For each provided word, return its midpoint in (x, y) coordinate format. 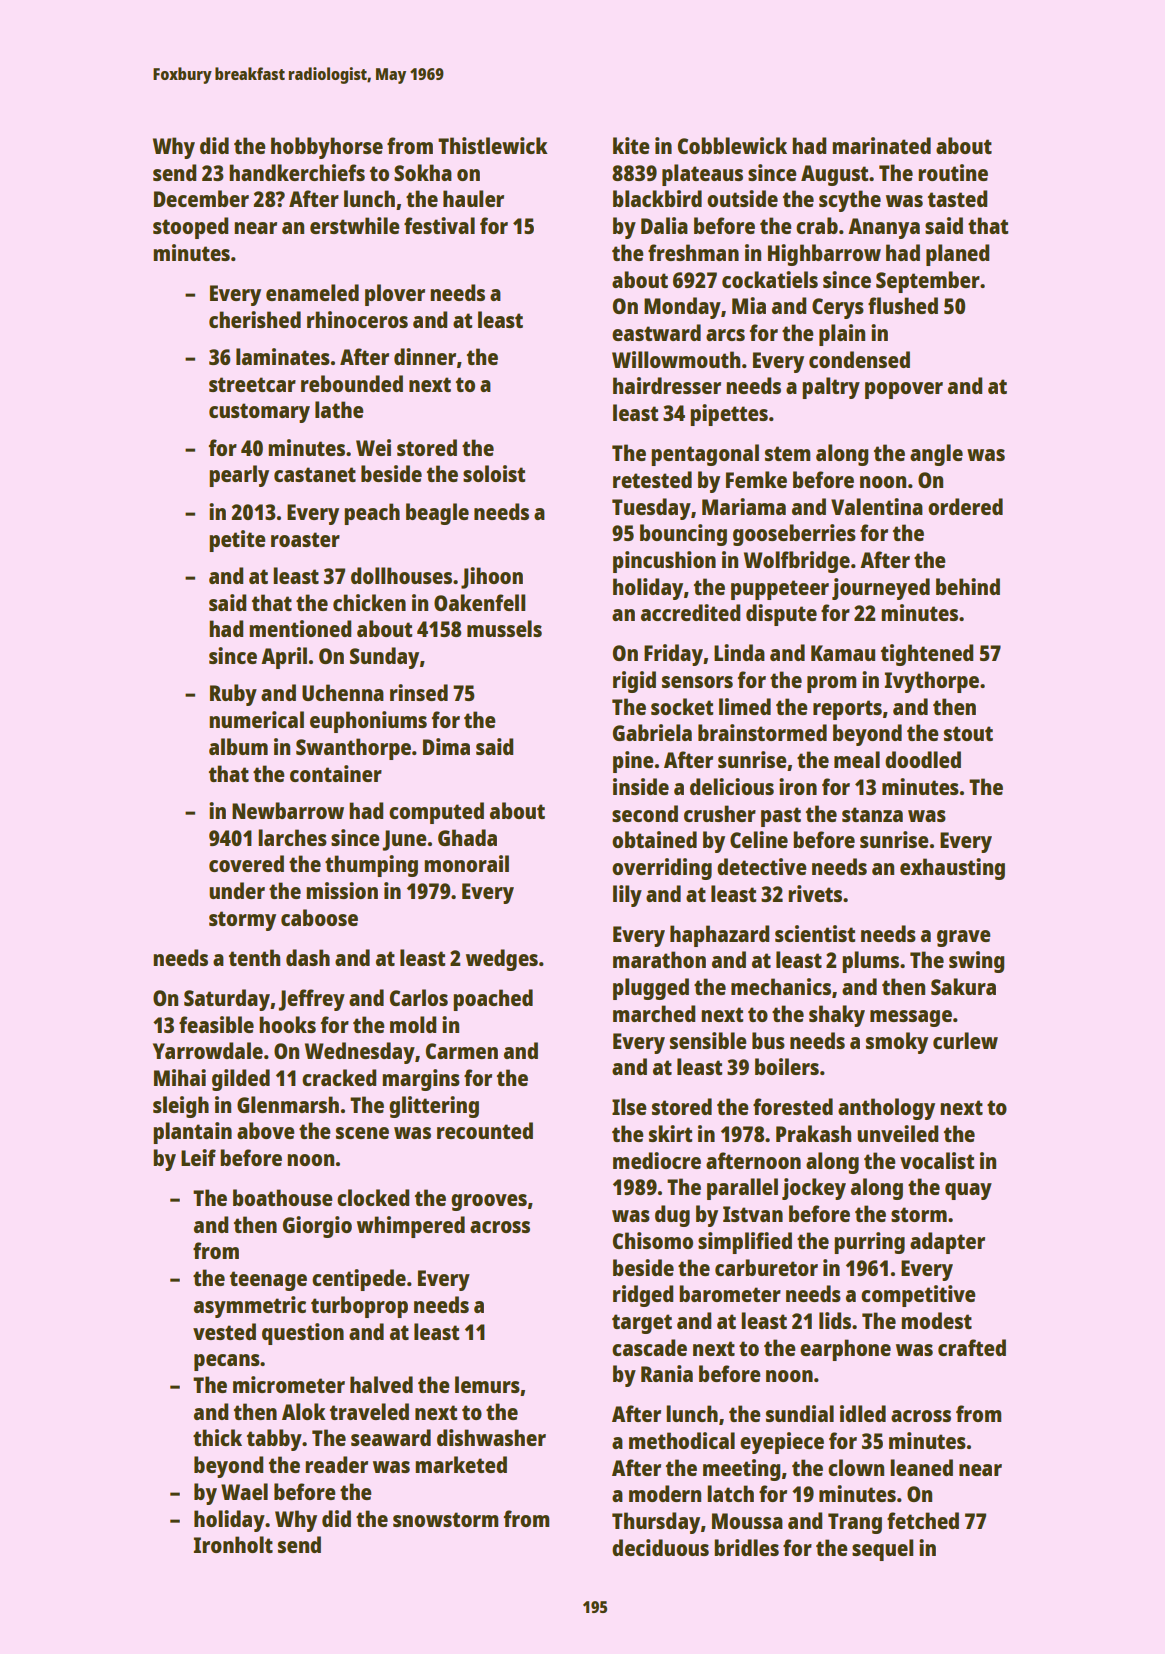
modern (665, 1493)
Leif (198, 1157)
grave (964, 938)
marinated (881, 145)
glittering (434, 1107)
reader (336, 1464)
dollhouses (401, 575)
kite (631, 145)
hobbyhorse (327, 148)
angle (936, 455)
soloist (494, 473)
